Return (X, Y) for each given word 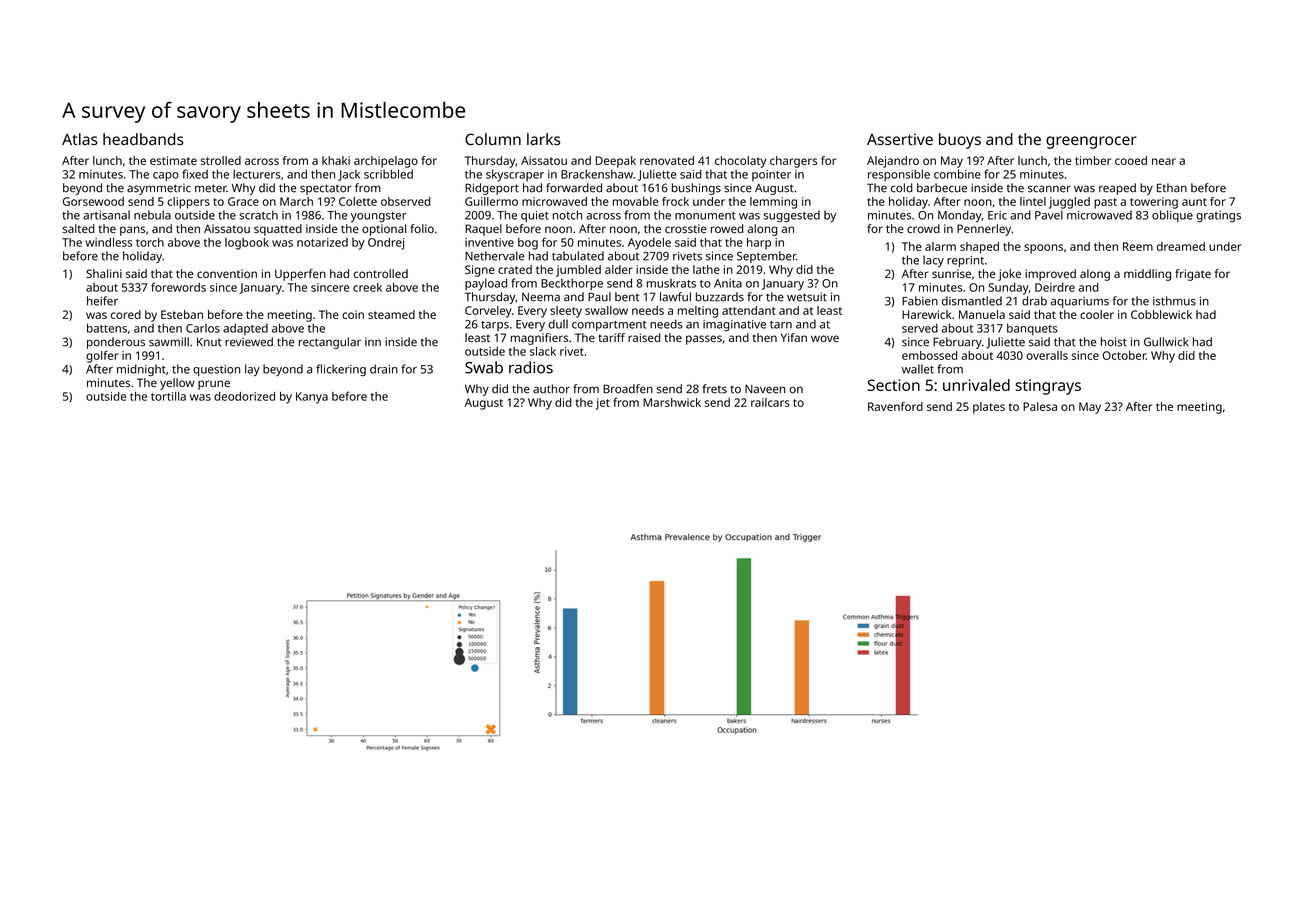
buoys (960, 141)
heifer (102, 301)
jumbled (578, 271)
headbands (143, 139)
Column (493, 139)
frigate (1193, 275)
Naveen (765, 389)
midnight (141, 370)
